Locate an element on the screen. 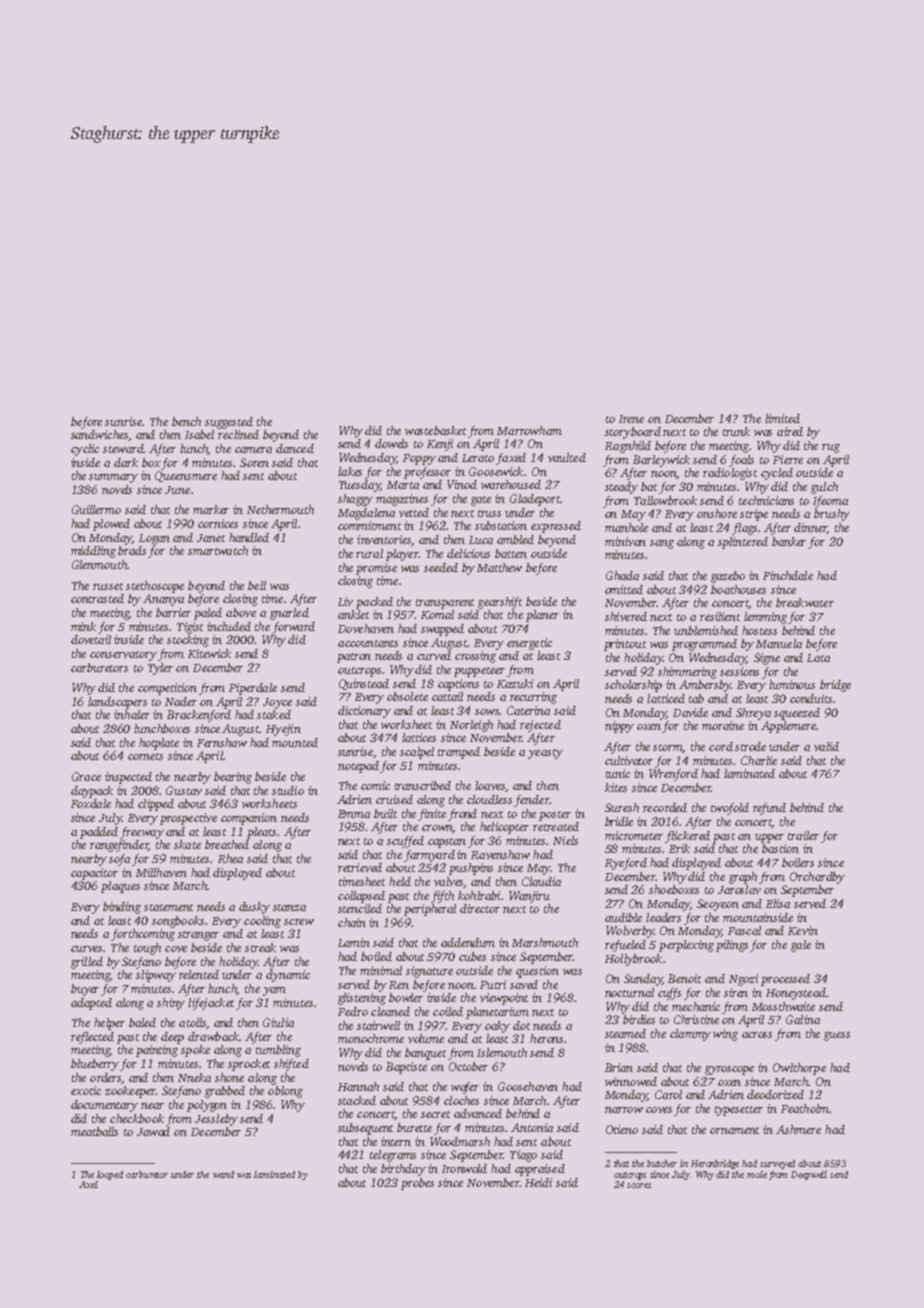 Image resolution: width=924 pixels, height=1308 pixels. storyboard is located at coordinates (633, 433).
